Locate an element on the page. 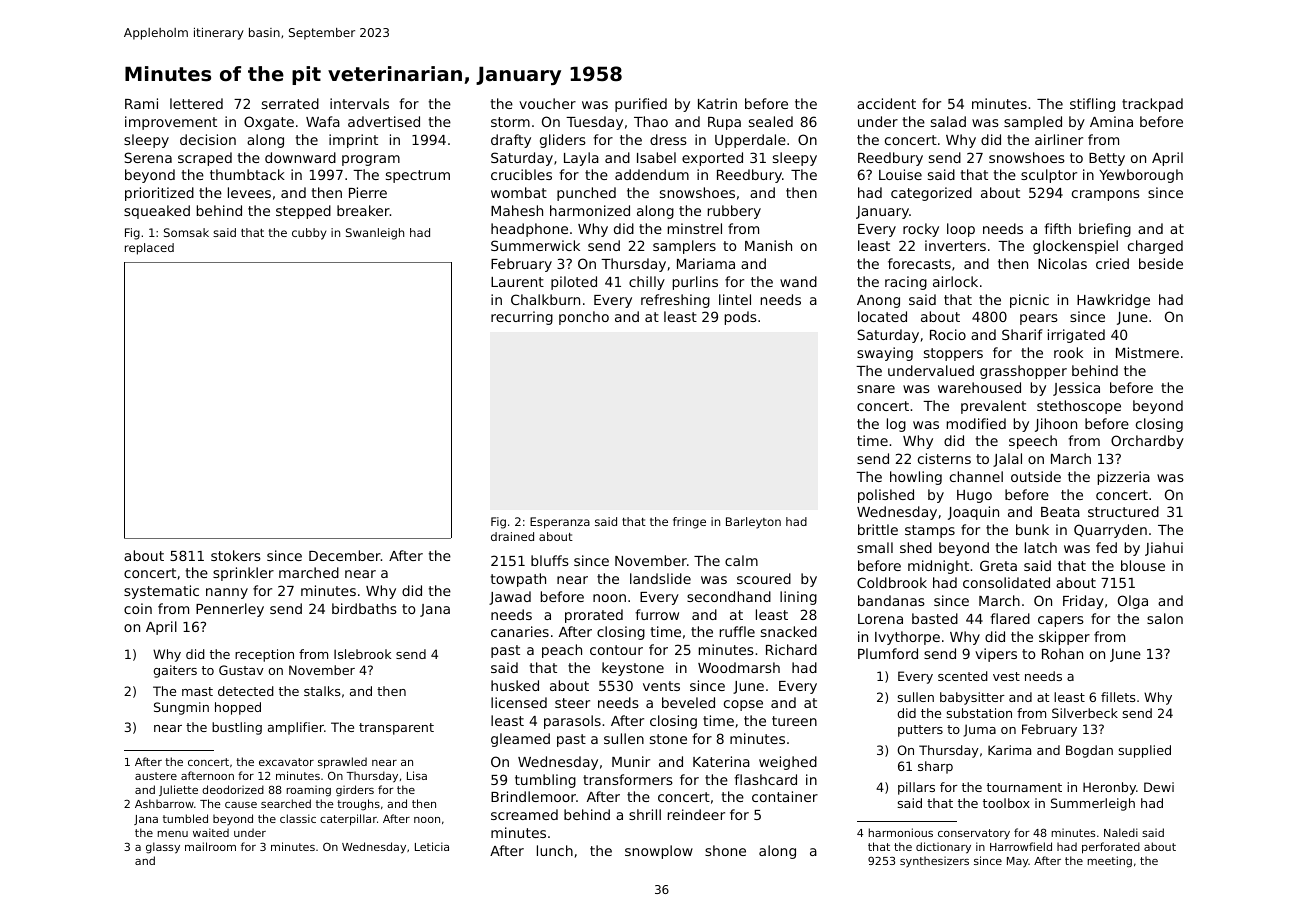 The image size is (1308, 924). warehoused is located at coordinates (979, 387).
